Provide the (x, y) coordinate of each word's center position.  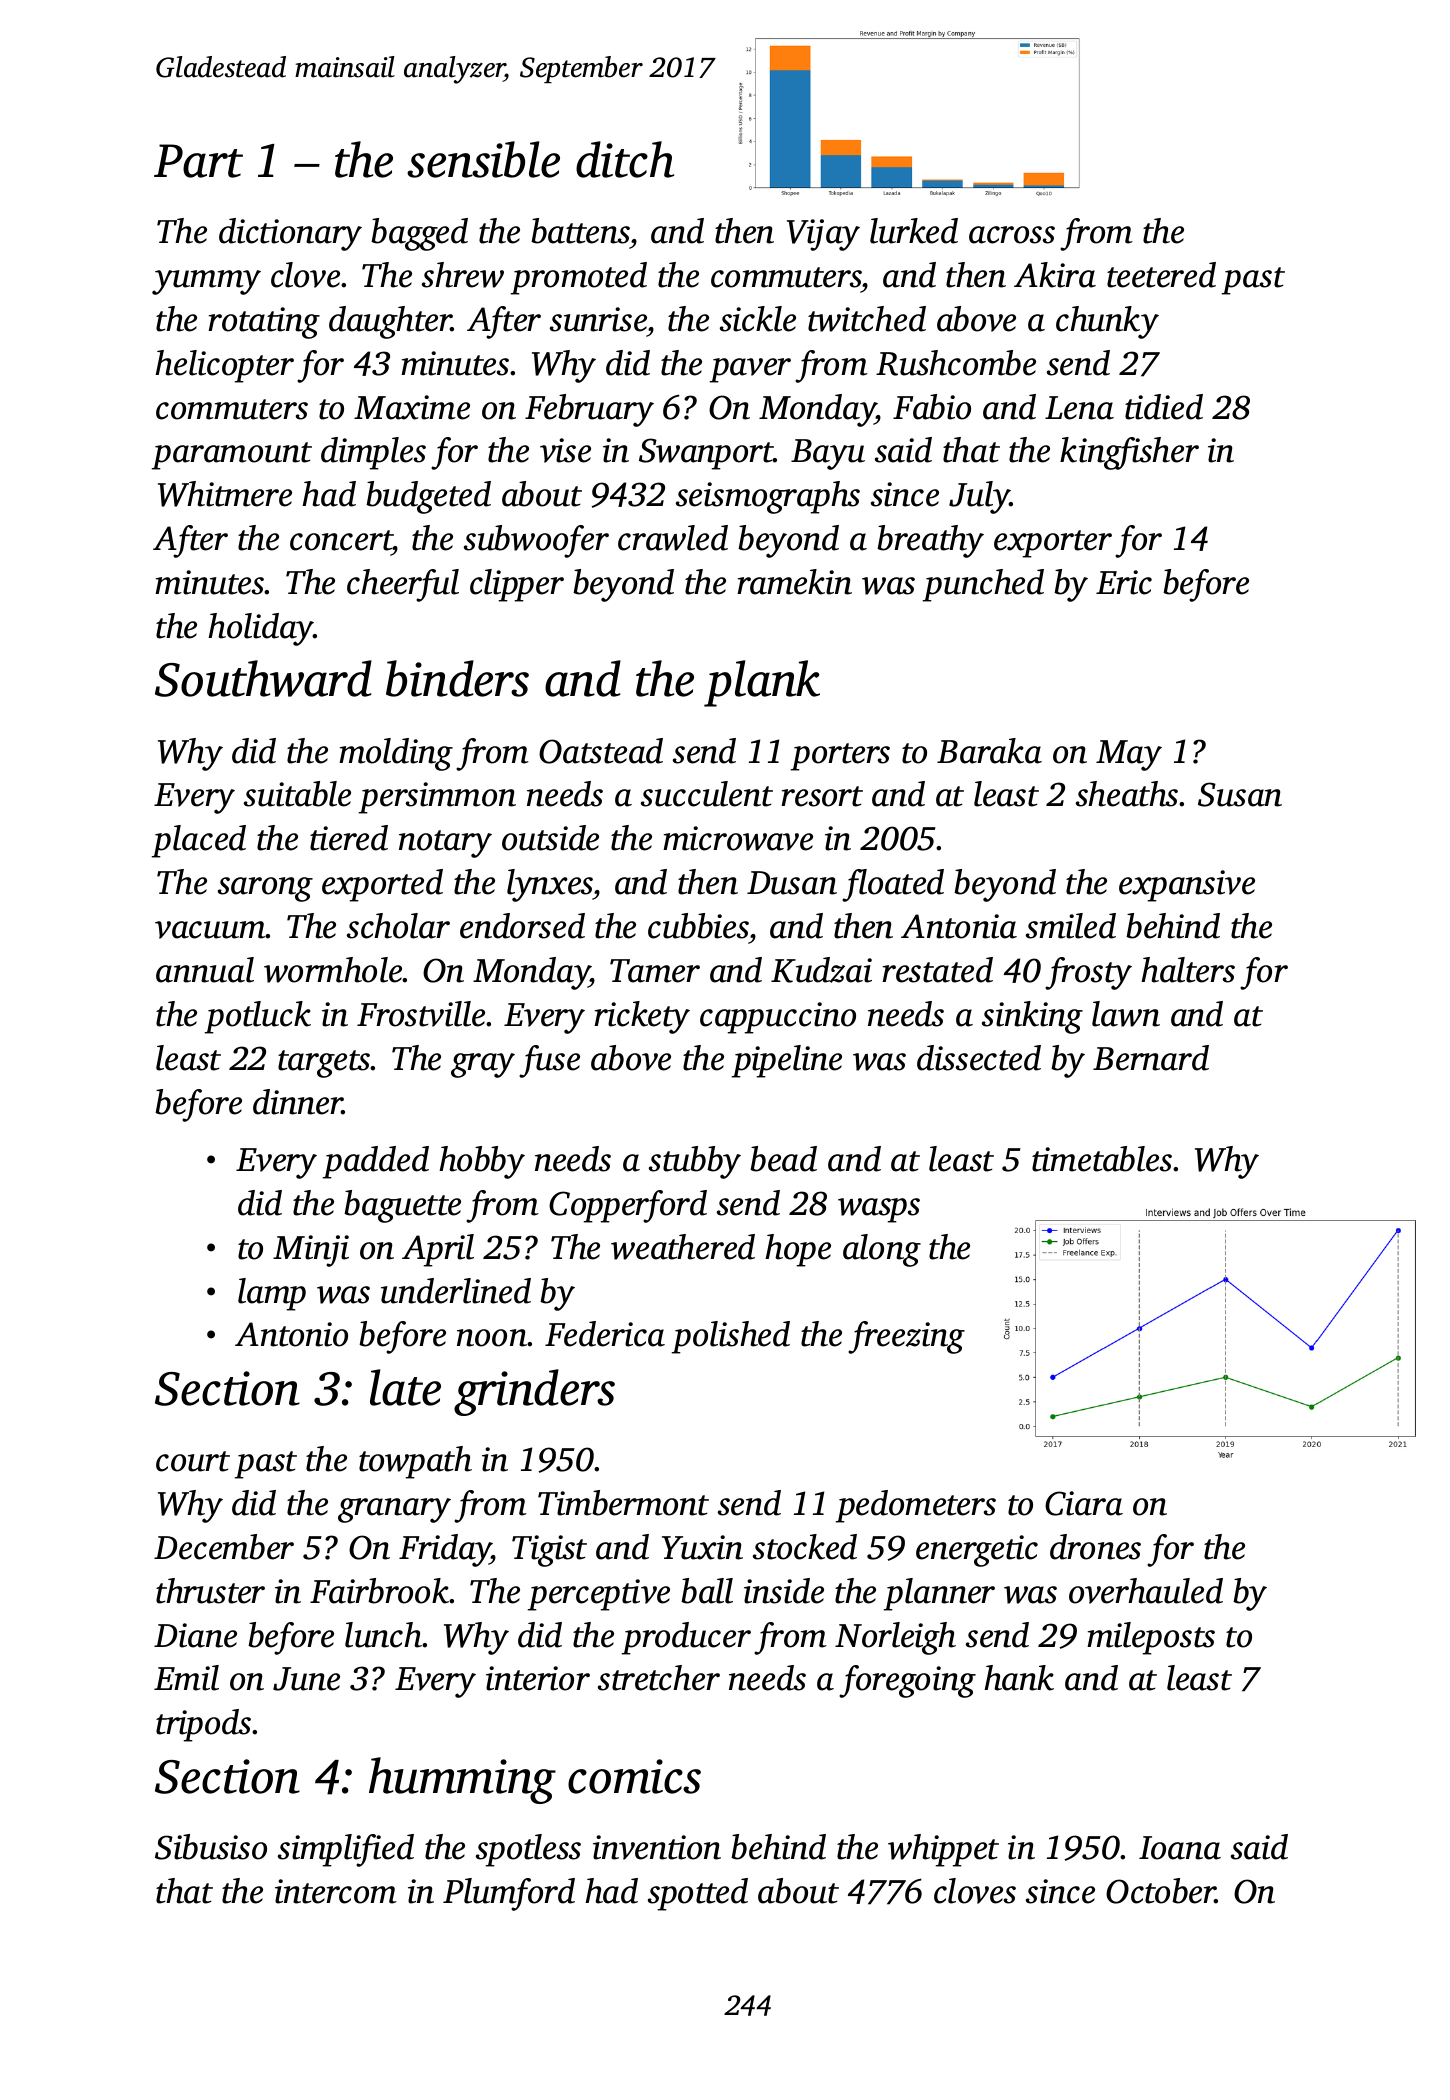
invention (657, 1847)
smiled (1071, 926)
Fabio (932, 407)
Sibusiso (211, 1847)
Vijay (823, 235)
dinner (298, 1102)
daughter (390, 322)
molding (396, 754)
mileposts (1151, 1638)
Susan (1240, 794)
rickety (642, 1017)
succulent (707, 794)
